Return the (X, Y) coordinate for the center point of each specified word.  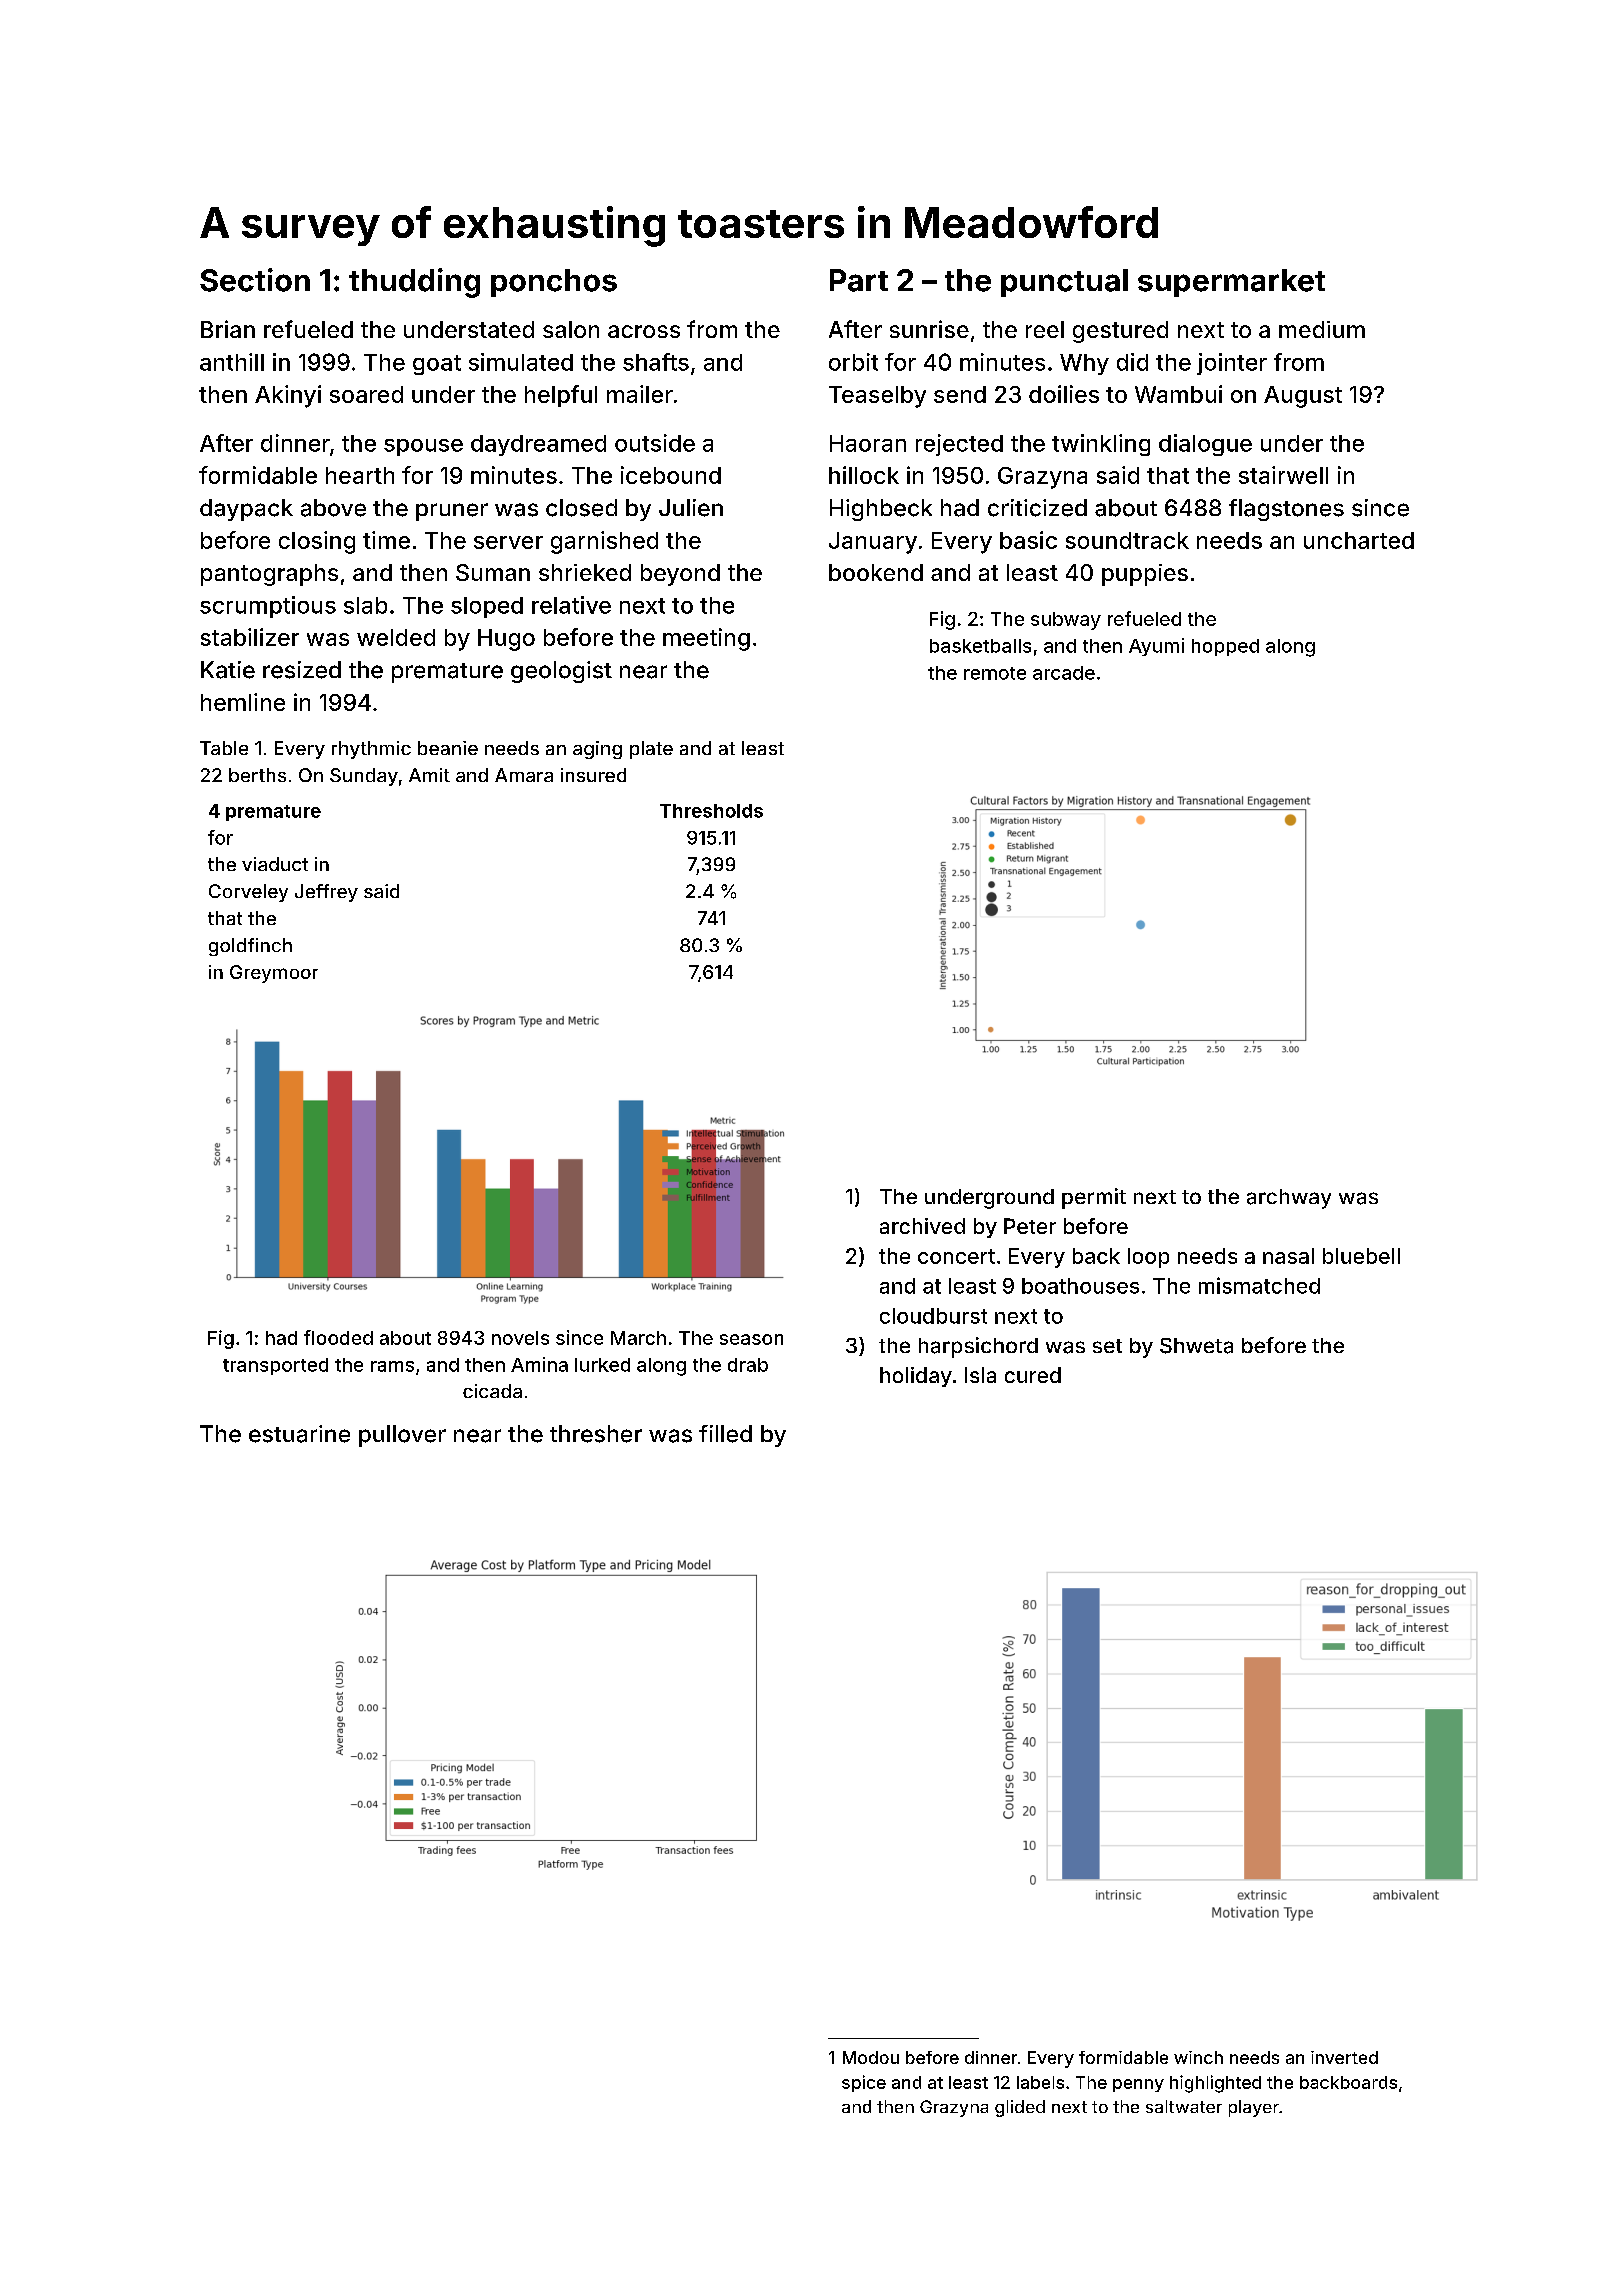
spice (864, 2083)
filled (725, 1434)
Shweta (1196, 1346)
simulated (521, 362)
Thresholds (711, 811)
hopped (1225, 647)
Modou (871, 2057)
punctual (1064, 283)
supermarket (1231, 283)
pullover (402, 1436)
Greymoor (274, 974)
